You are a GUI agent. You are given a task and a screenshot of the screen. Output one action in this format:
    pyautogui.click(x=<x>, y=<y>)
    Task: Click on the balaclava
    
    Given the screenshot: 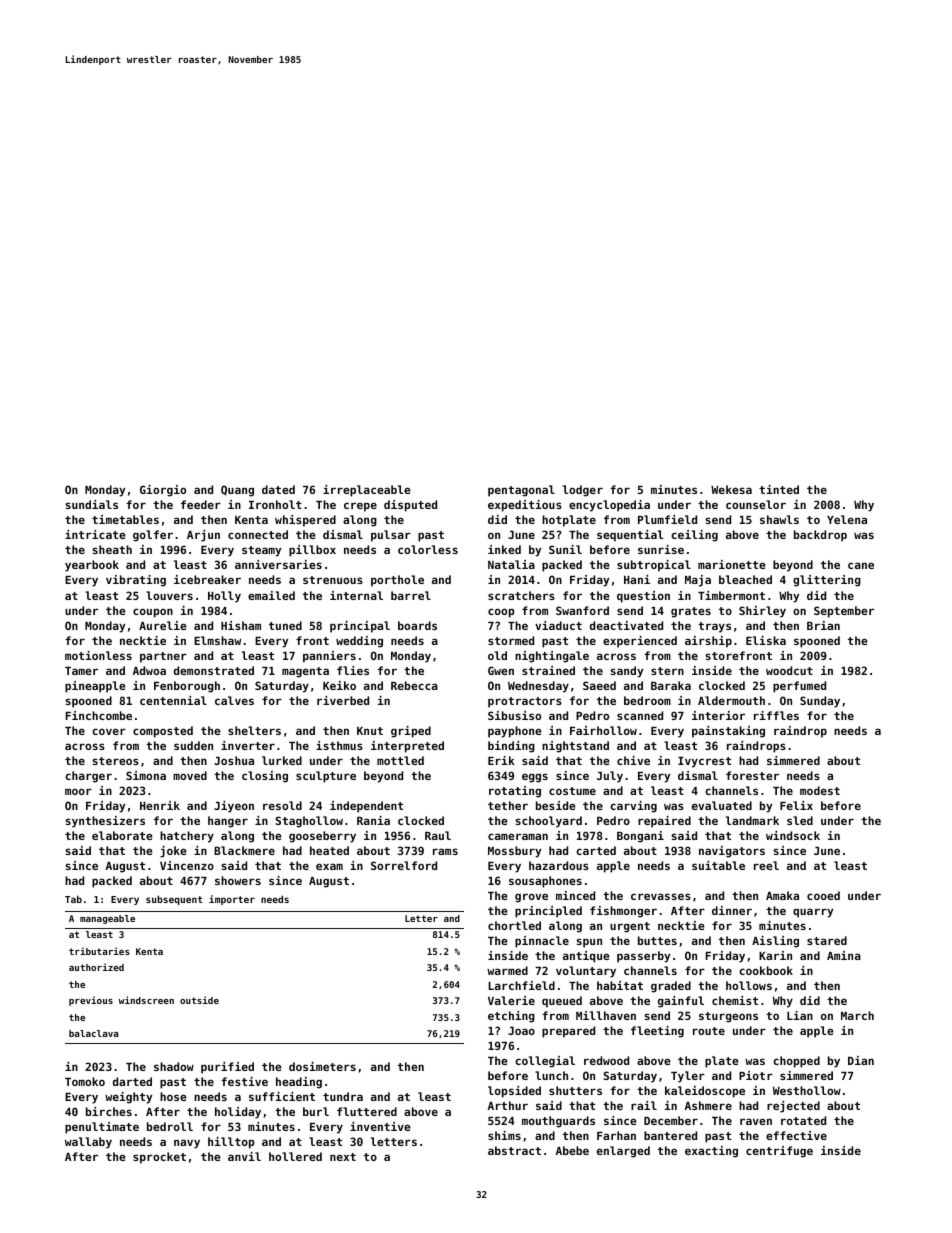 What is the action you would take?
    pyautogui.click(x=94, y=1033)
